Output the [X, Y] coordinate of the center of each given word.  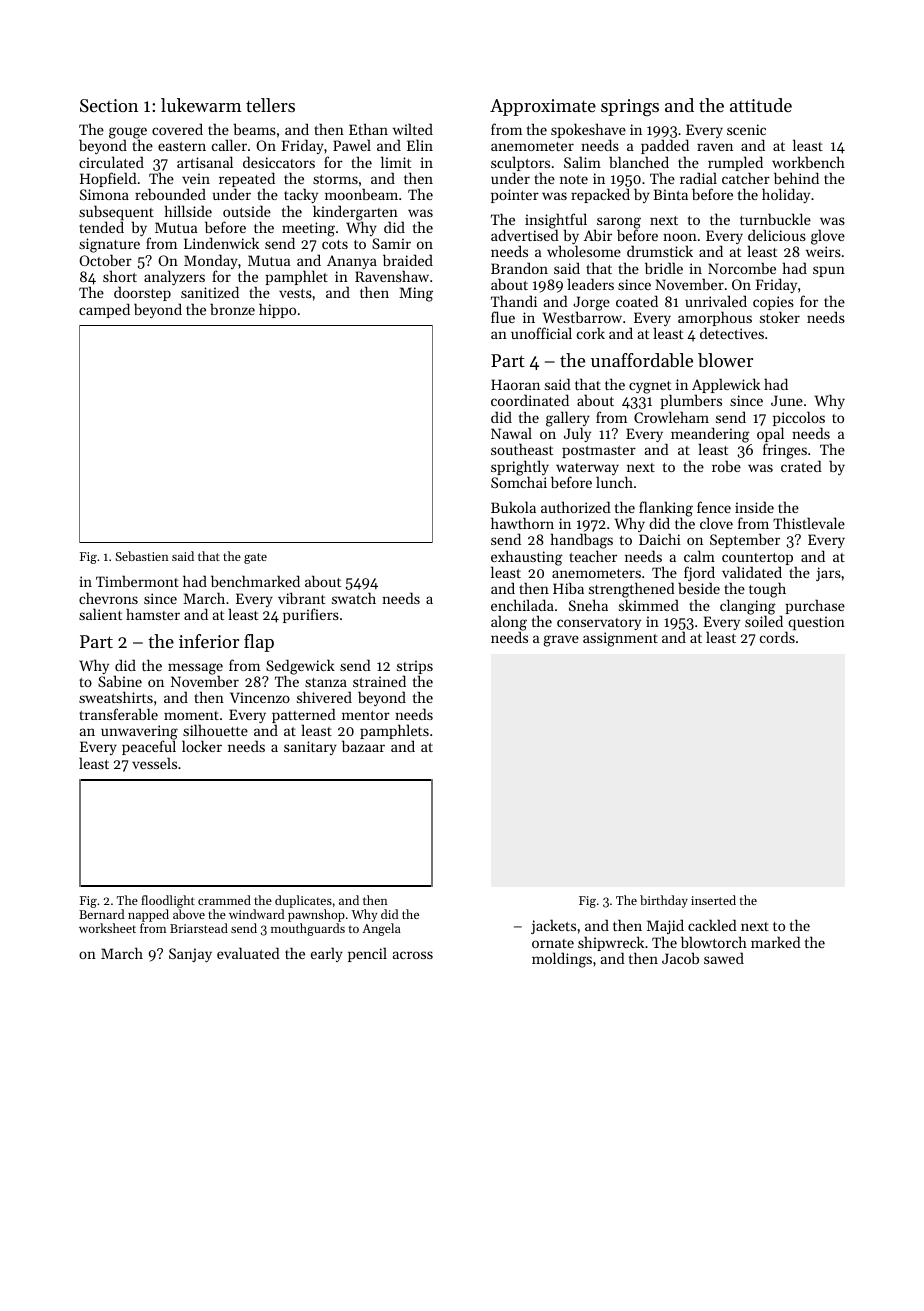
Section [109, 105]
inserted [713, 900]
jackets [553, 926]
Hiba [568, 588]
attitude [761, 105]
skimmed [649, 605]
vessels [154, 763]
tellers [270, 105]
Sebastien [142, 556]
